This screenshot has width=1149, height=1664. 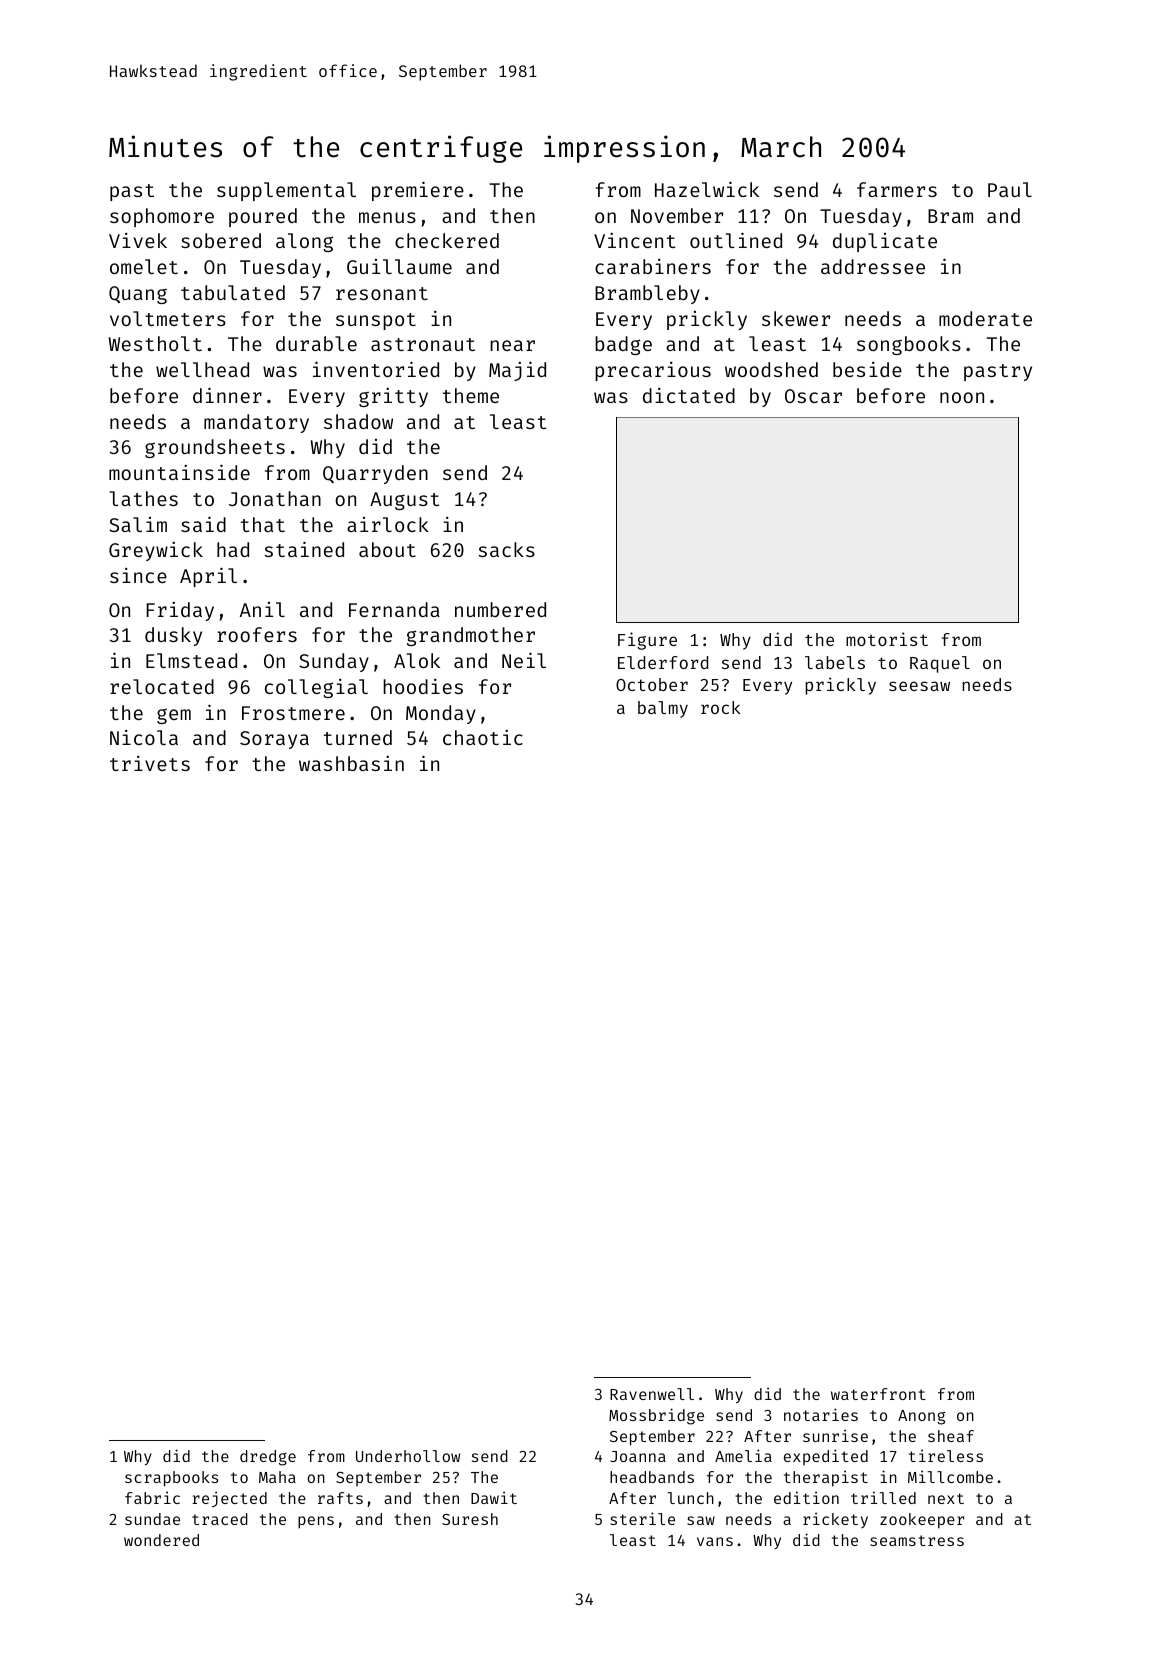 I want to click on Paul, so click(x=1010, y=189).
